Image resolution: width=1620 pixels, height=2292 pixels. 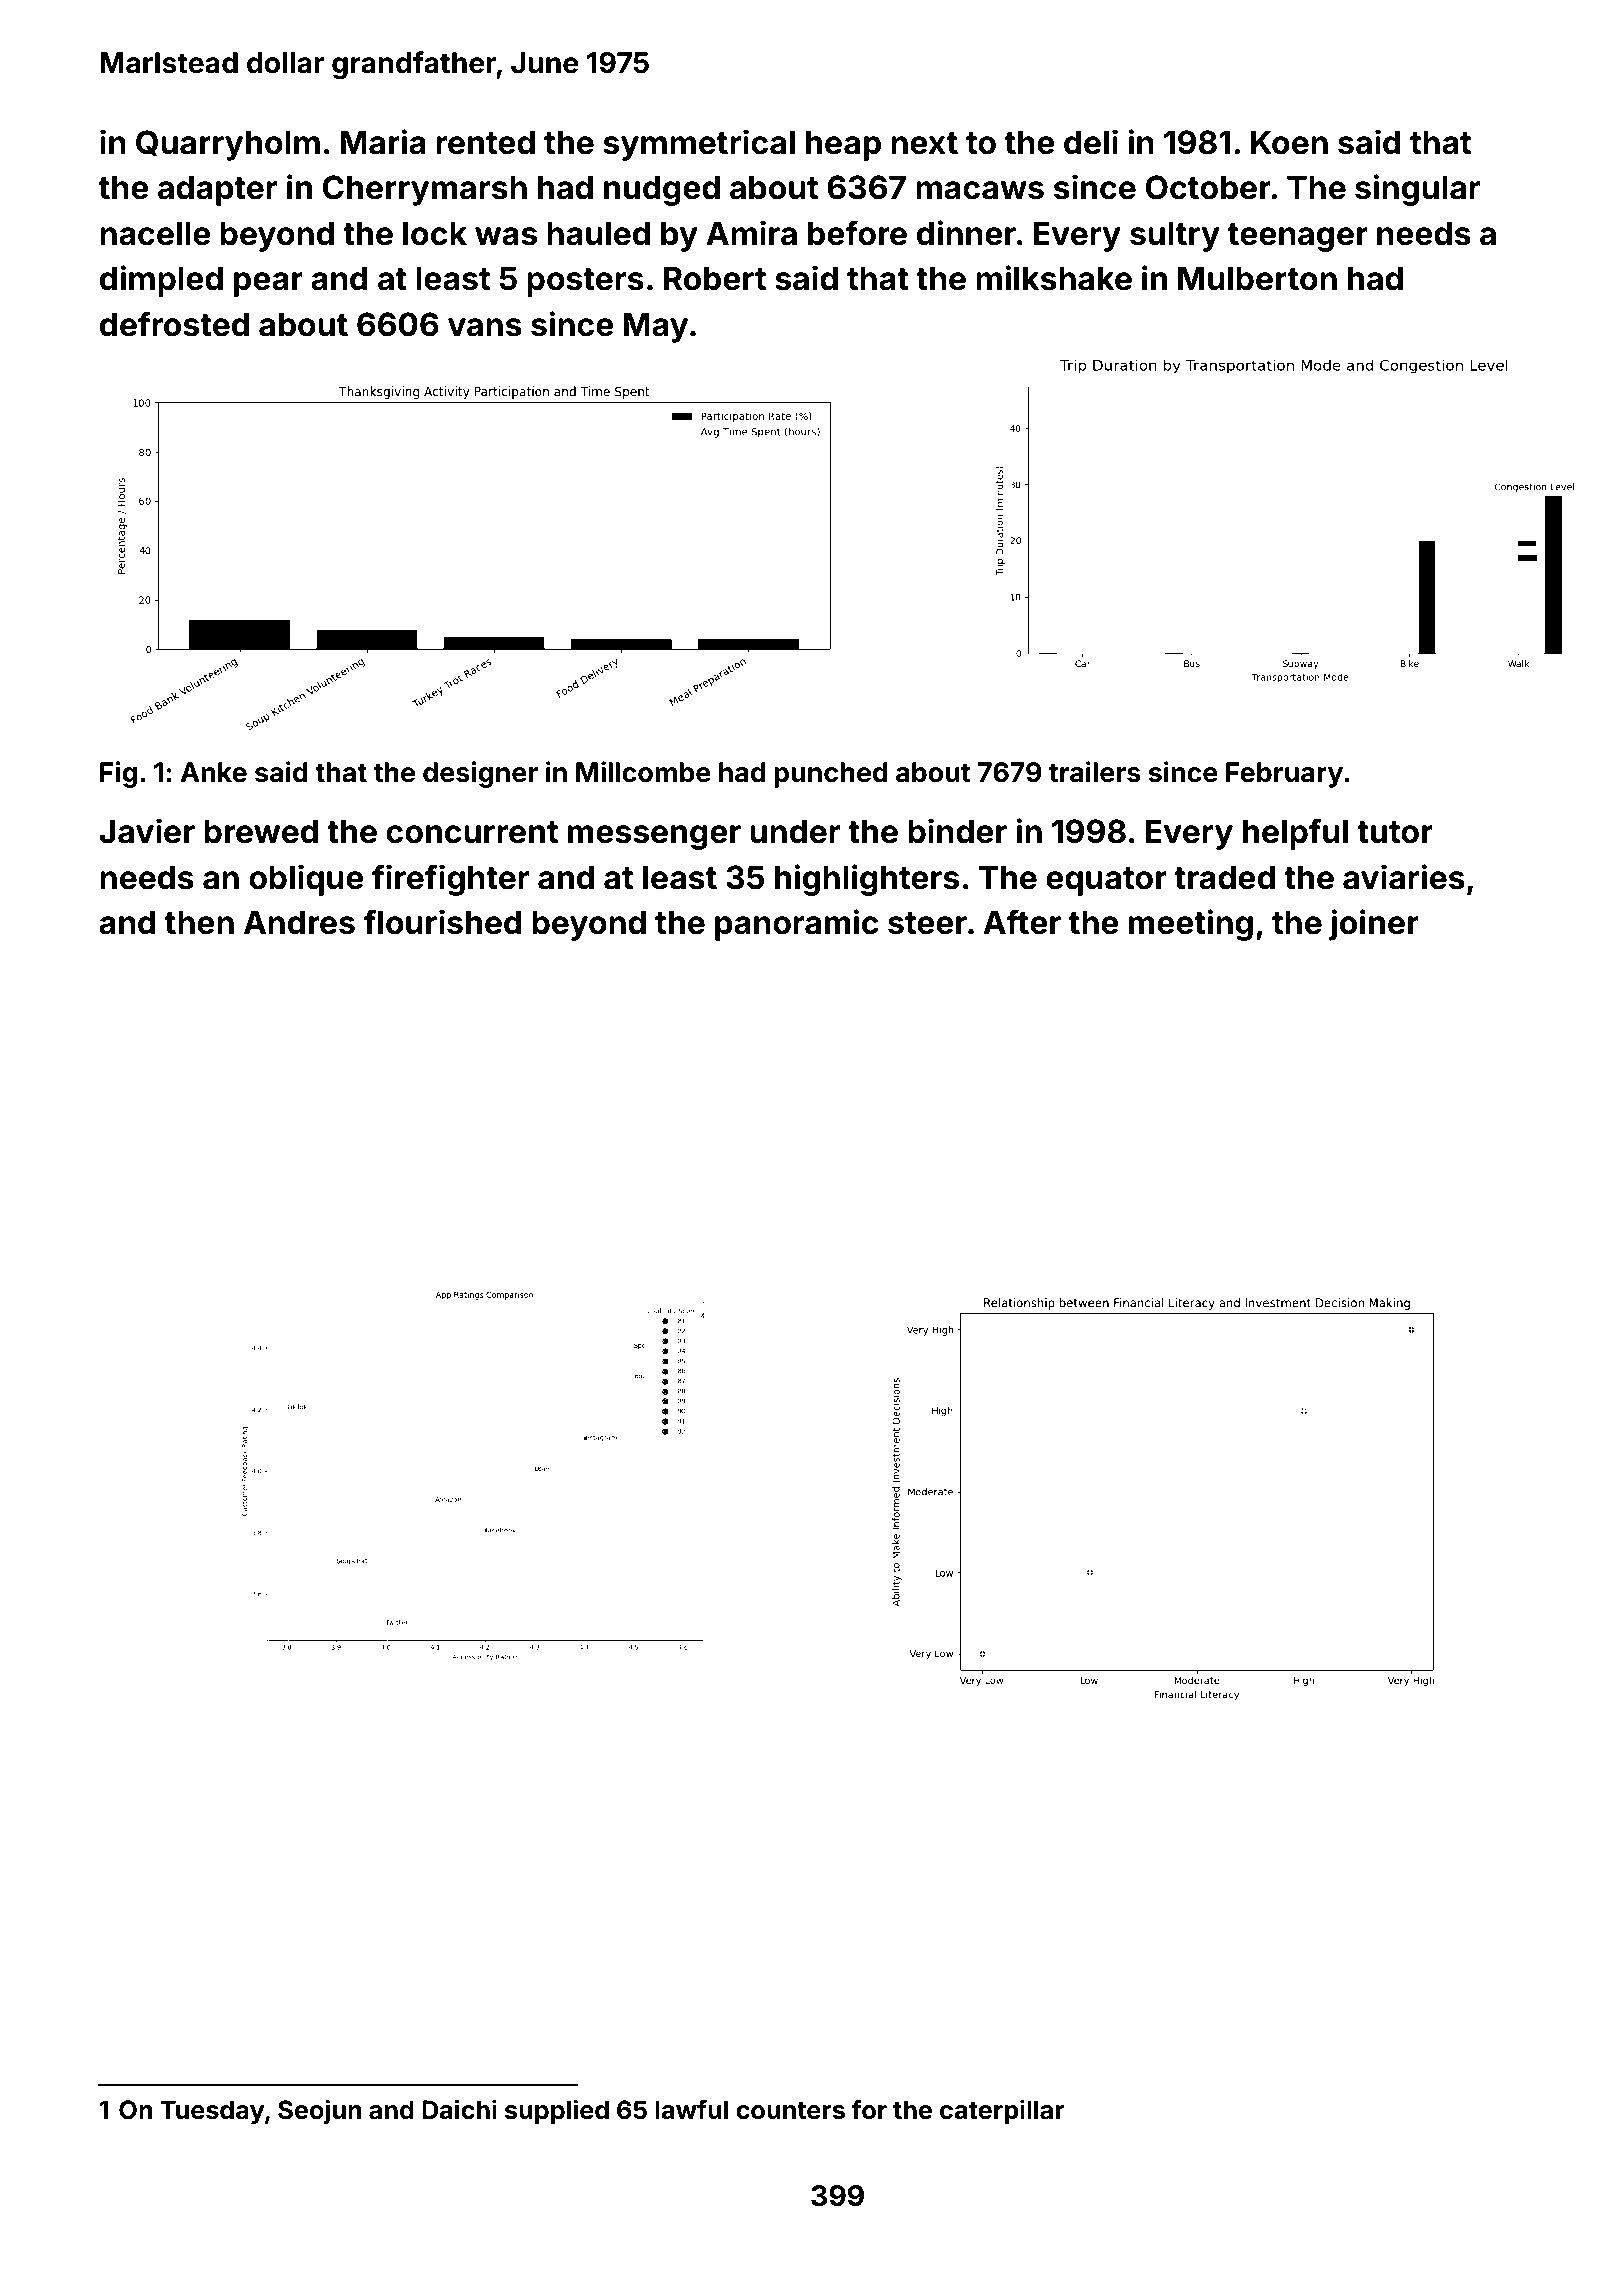 I want to click on counters, so click(x=790, y=2111).
